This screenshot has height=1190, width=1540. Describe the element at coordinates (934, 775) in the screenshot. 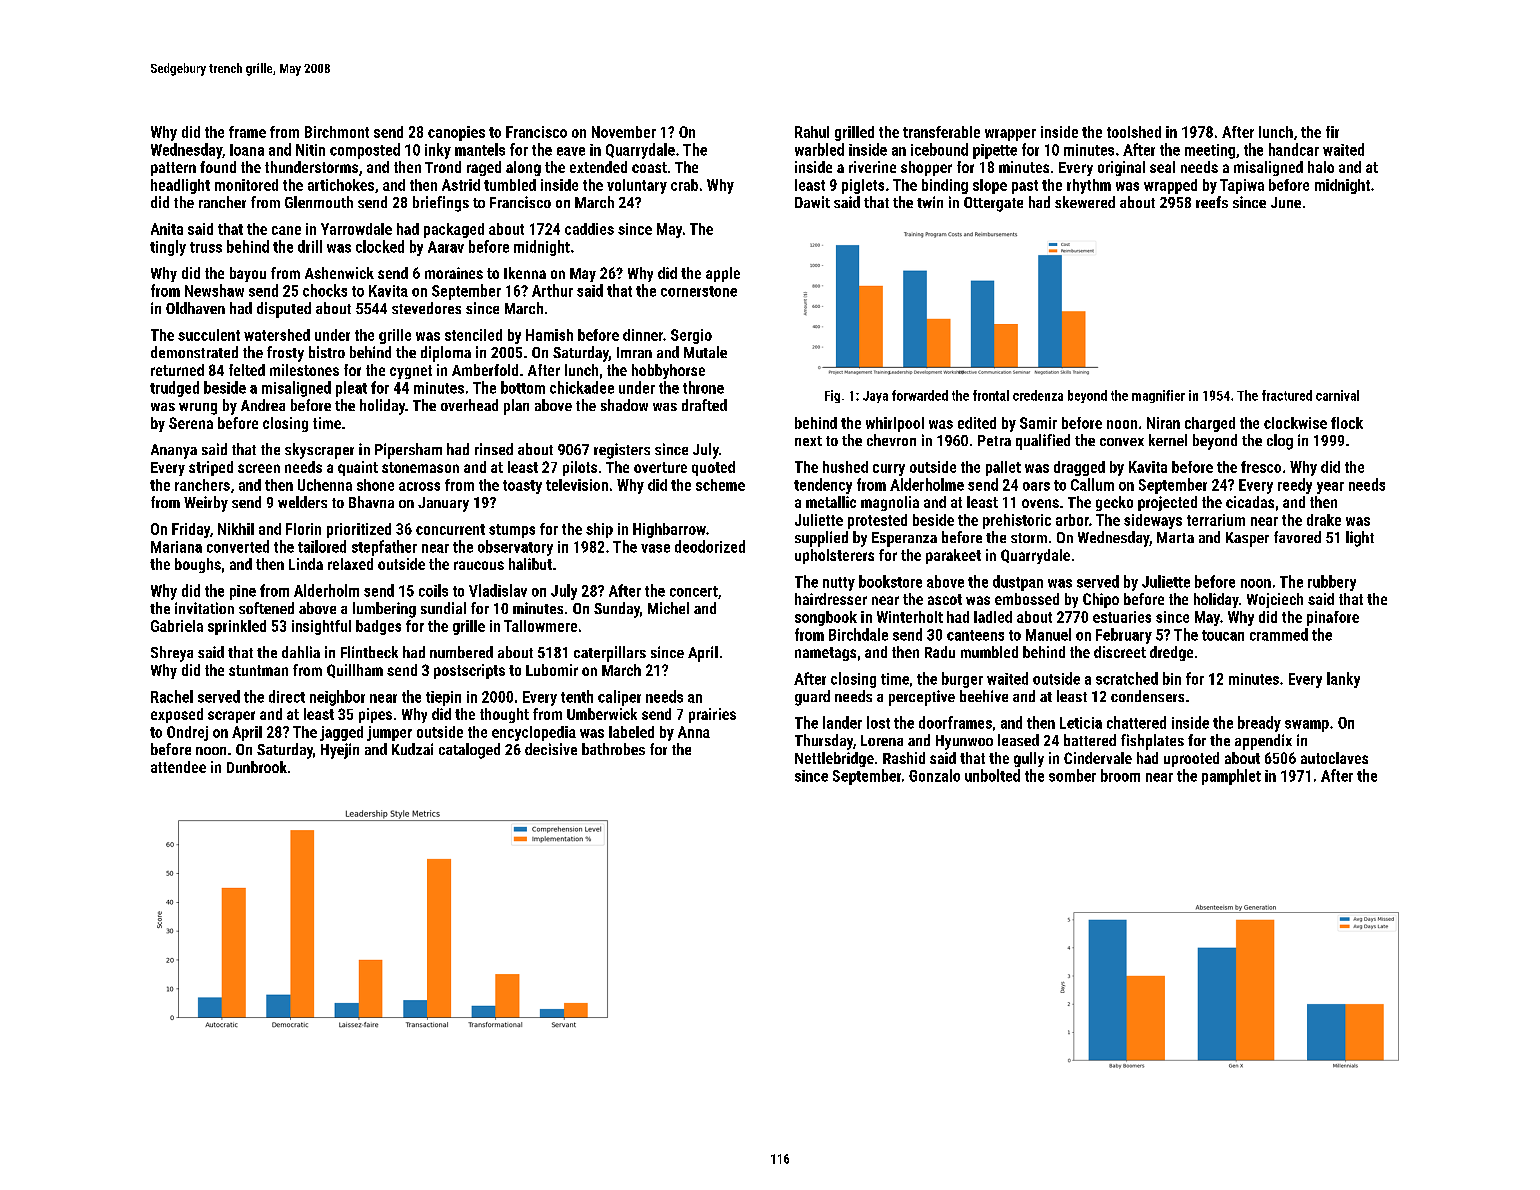

I see `Gonzalo` at that location.
